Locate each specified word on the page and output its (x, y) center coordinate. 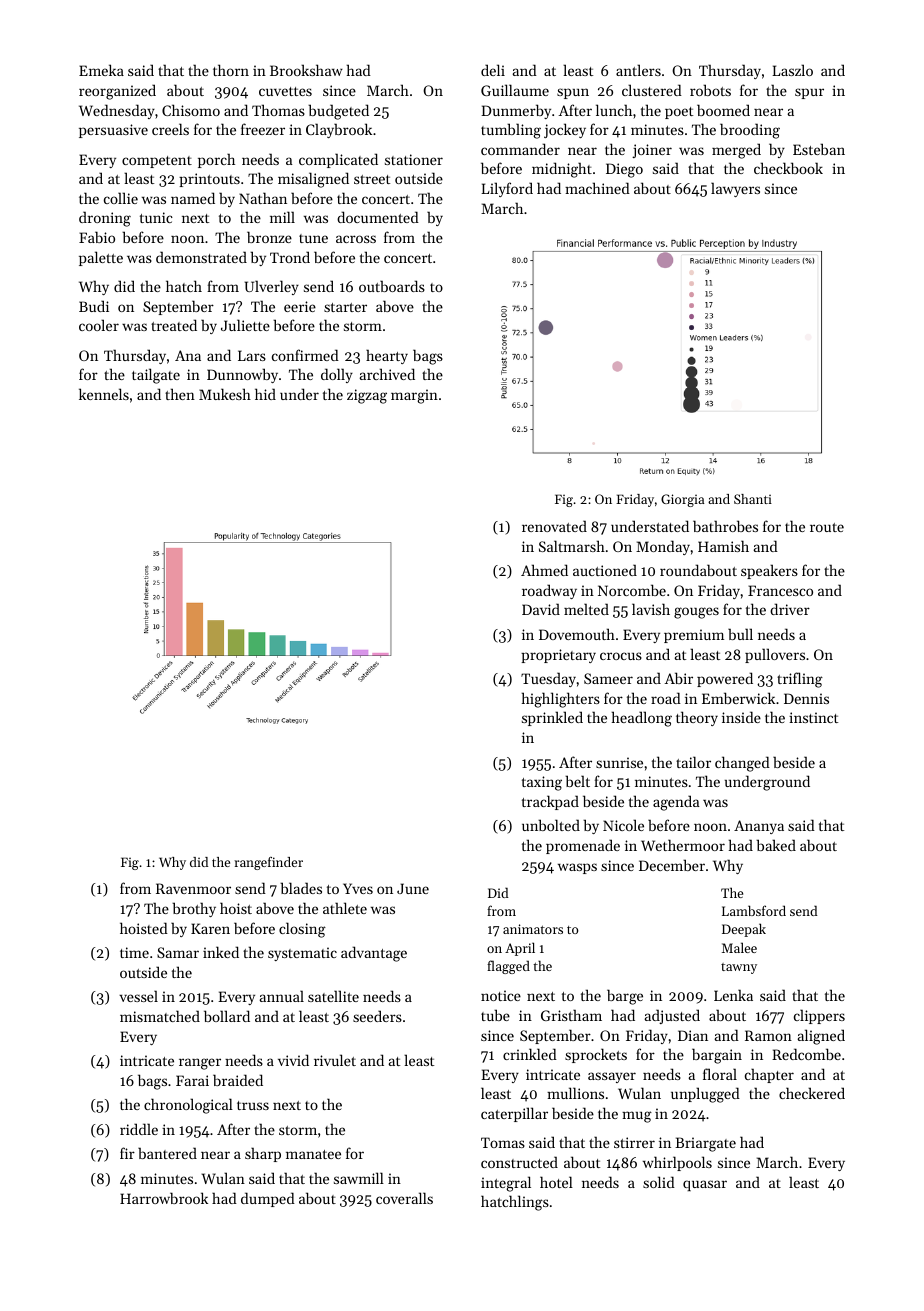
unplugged (705, 1095)
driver (790, 609)
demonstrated (201, 257)
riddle (139, 1129)
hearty (387, 356)
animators (533, 929)
